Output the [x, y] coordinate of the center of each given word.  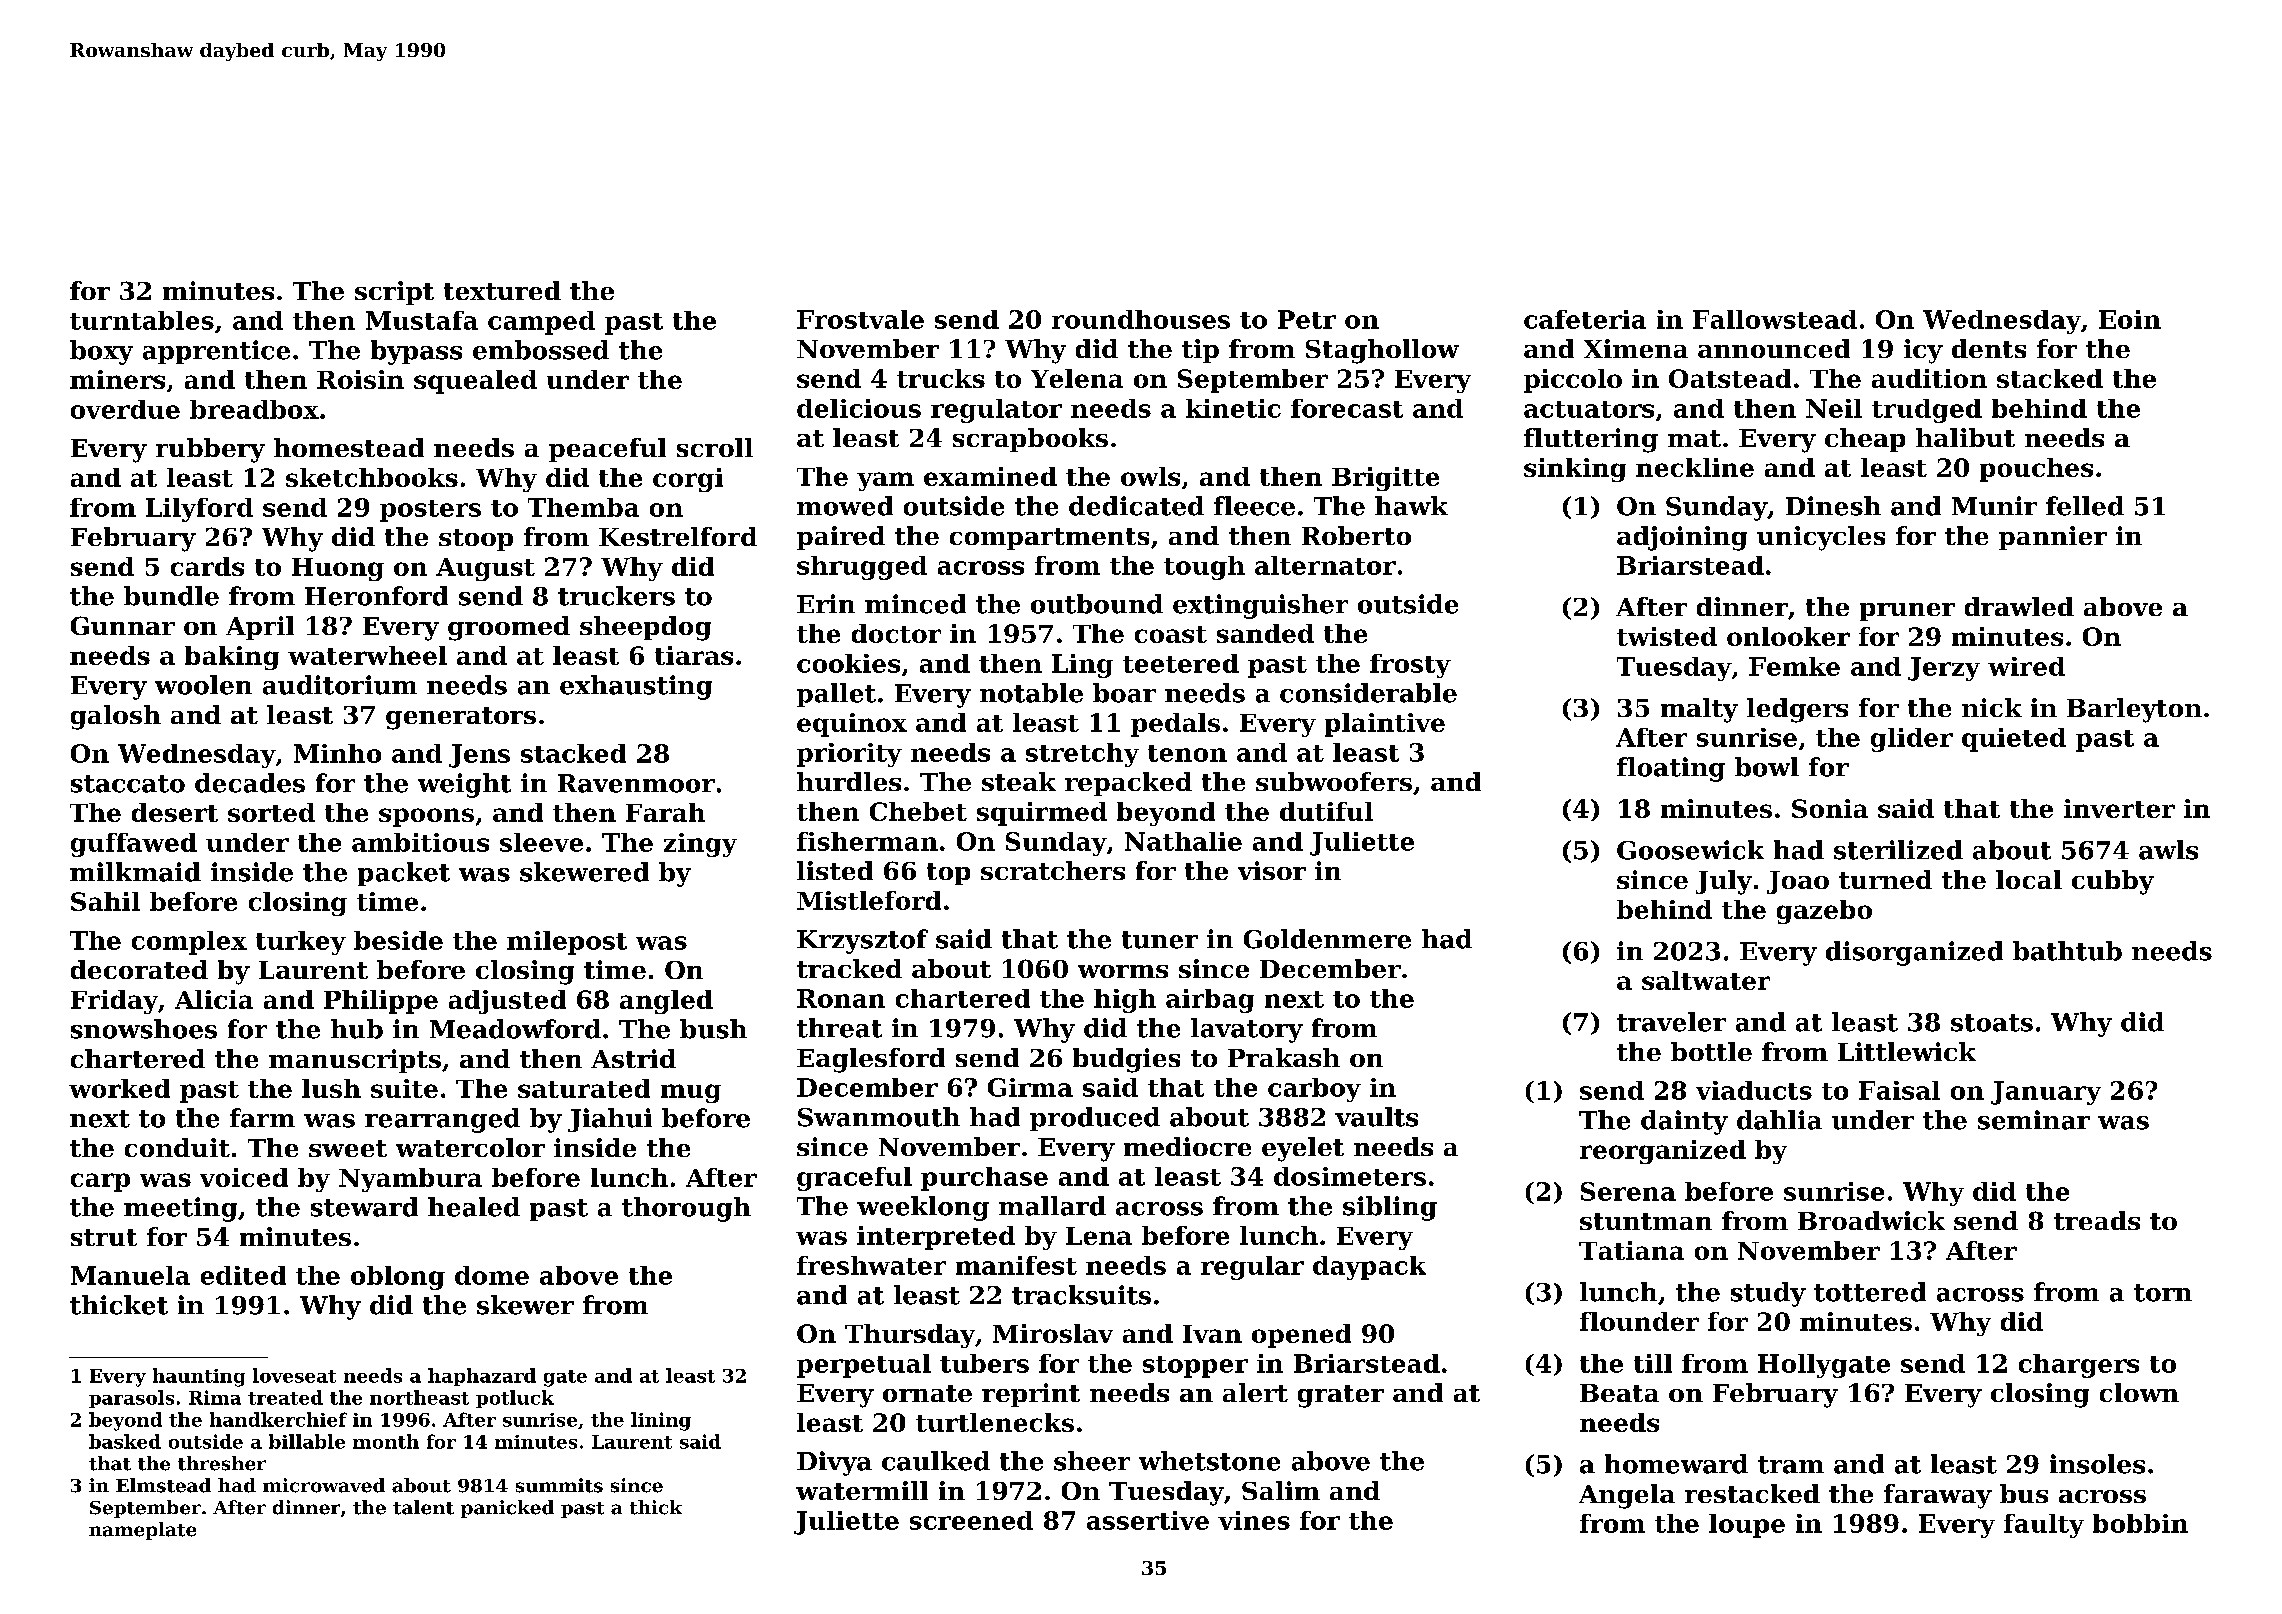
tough [1204, 568]
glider [1912, 740]
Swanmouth [879, 1117]
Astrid [633, 1058]
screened [971, 1520]
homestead [349, 447]
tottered [1870, 1292]
